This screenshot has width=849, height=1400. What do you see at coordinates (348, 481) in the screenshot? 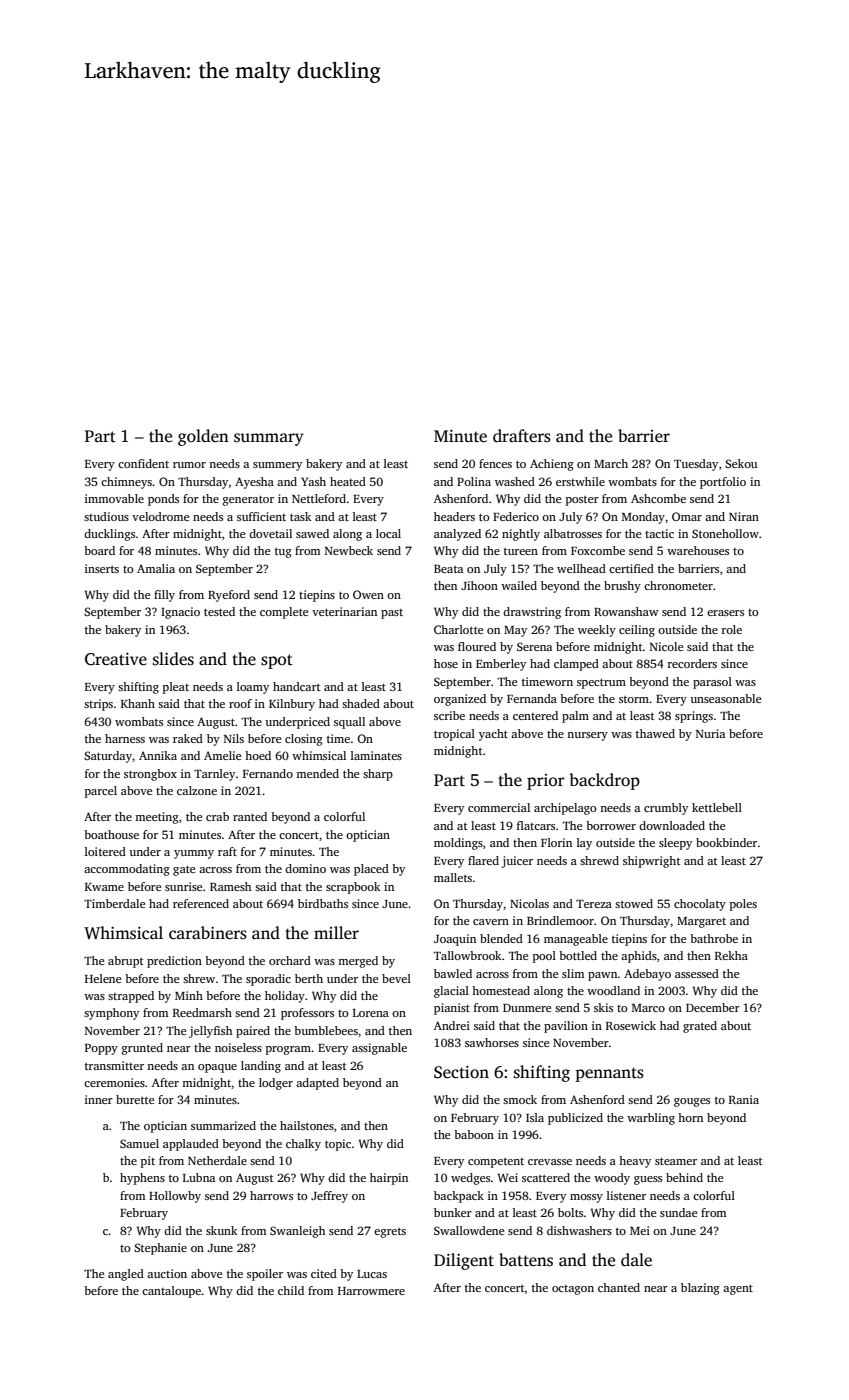
I see `heated` at bounding box center [348, 481].
